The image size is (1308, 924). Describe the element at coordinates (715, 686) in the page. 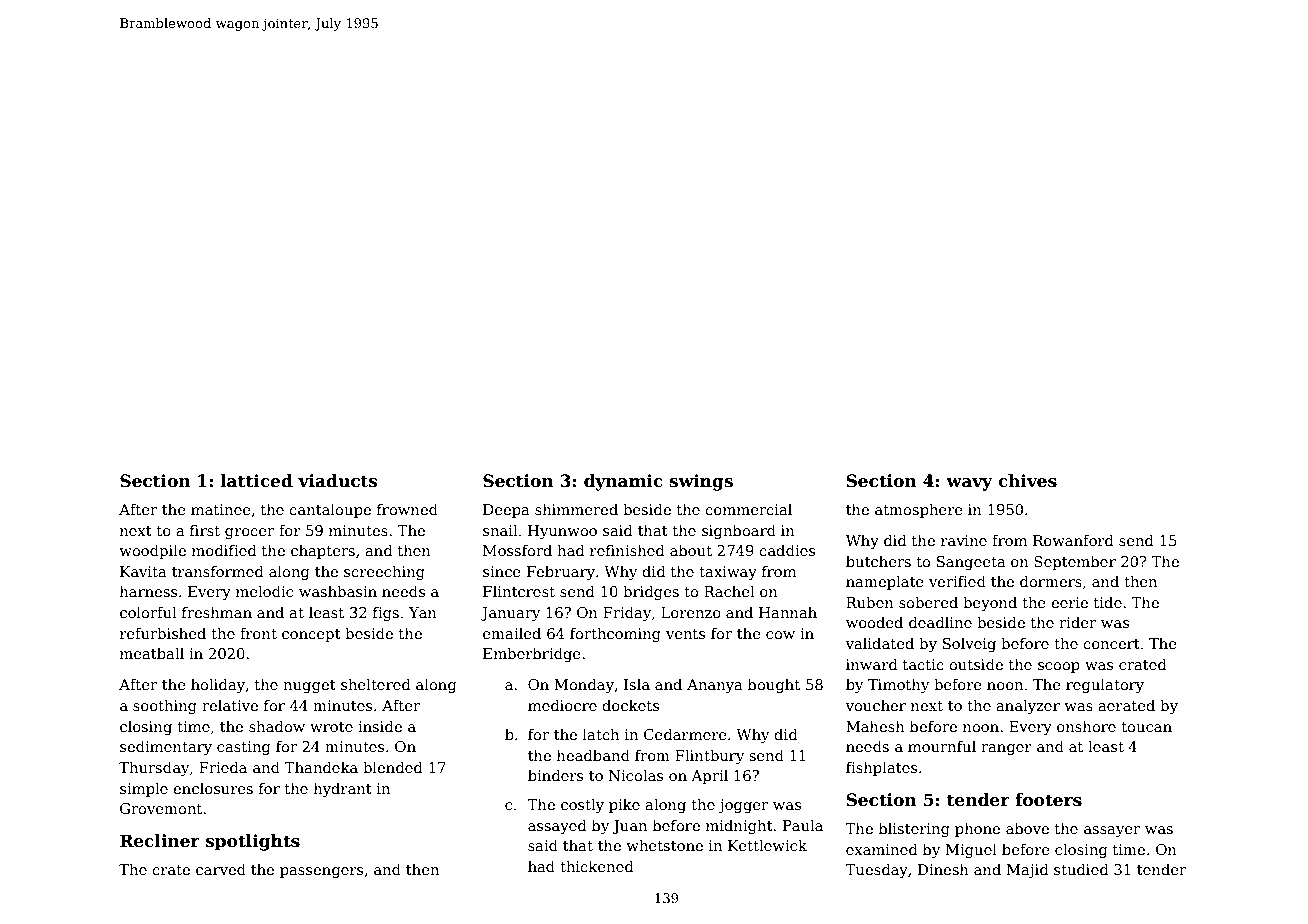

I see `Ananya` at that location.
